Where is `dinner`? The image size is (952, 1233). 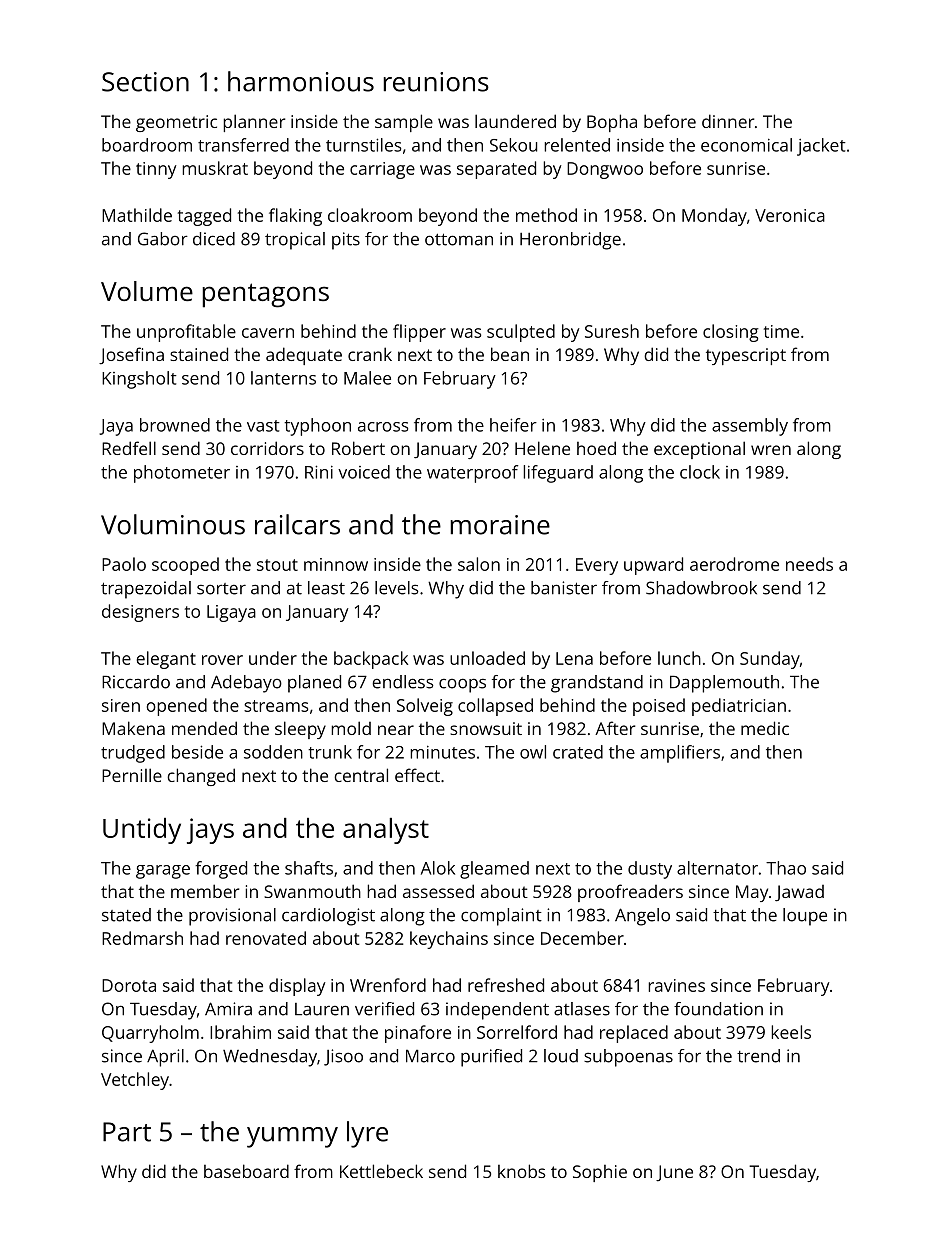
dinner is located at coordinates (728, 121).
